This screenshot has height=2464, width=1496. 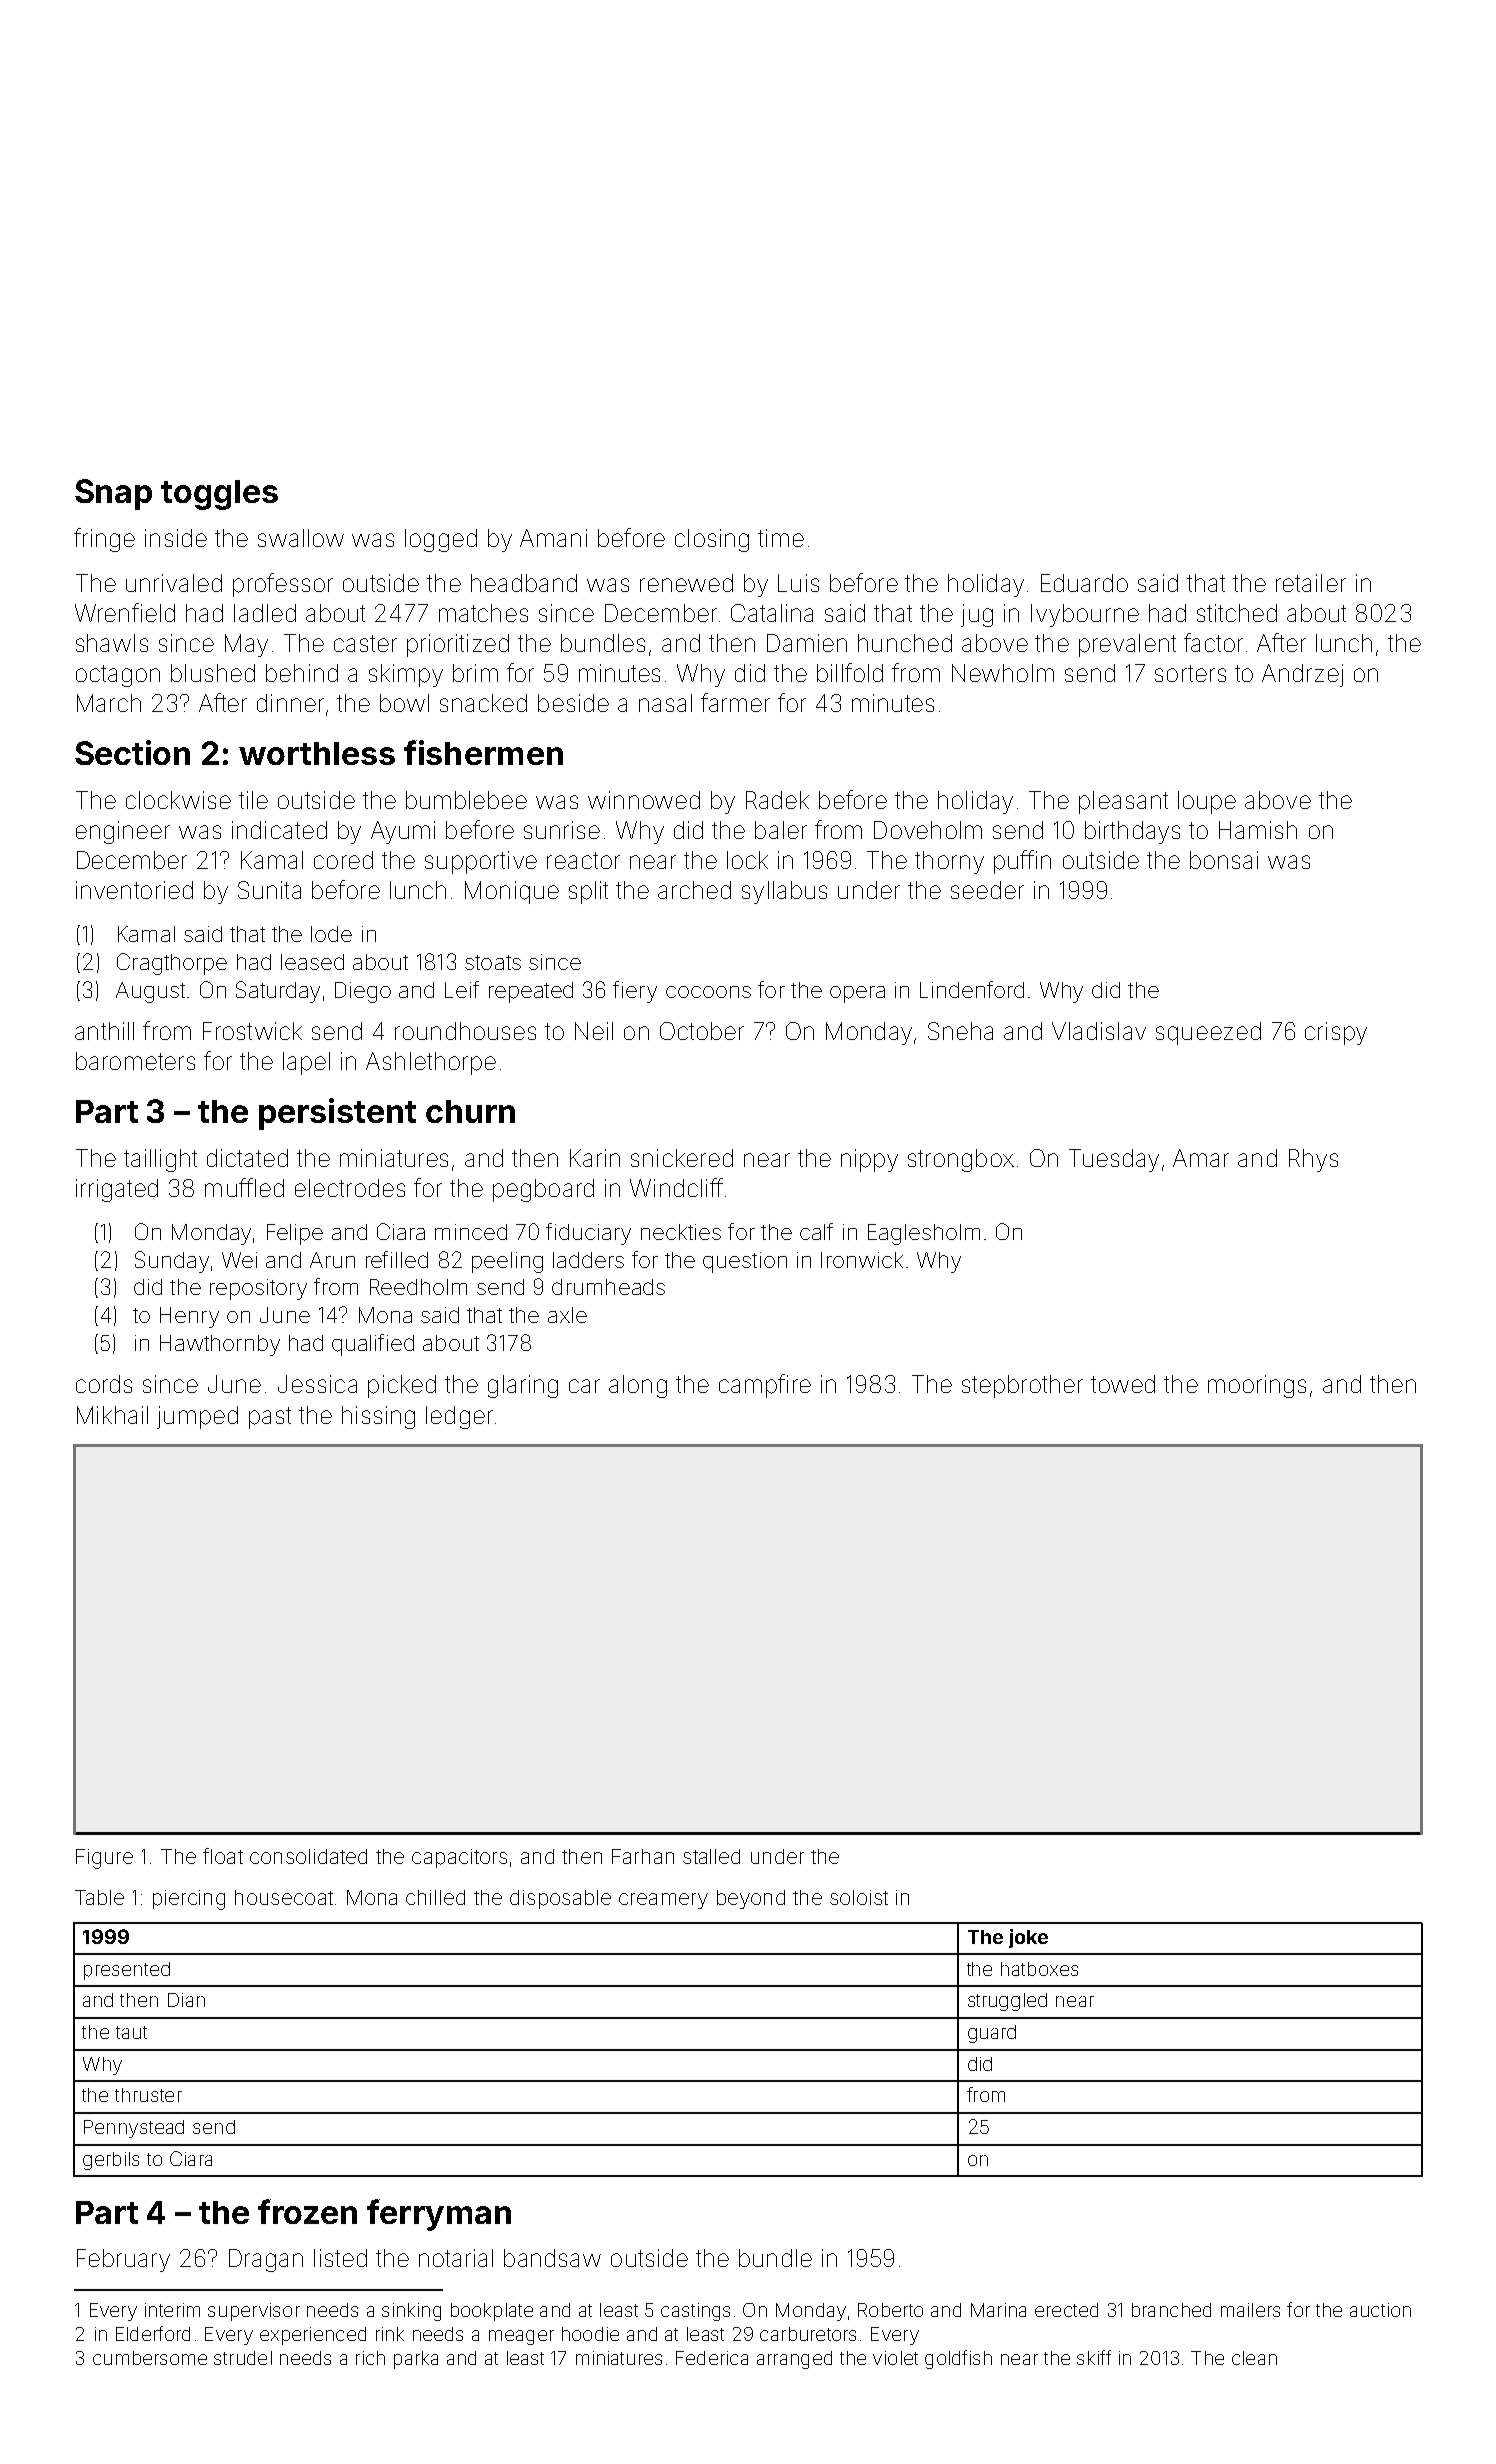 I want to click on electrodes, so click(x=350, y=1188).
